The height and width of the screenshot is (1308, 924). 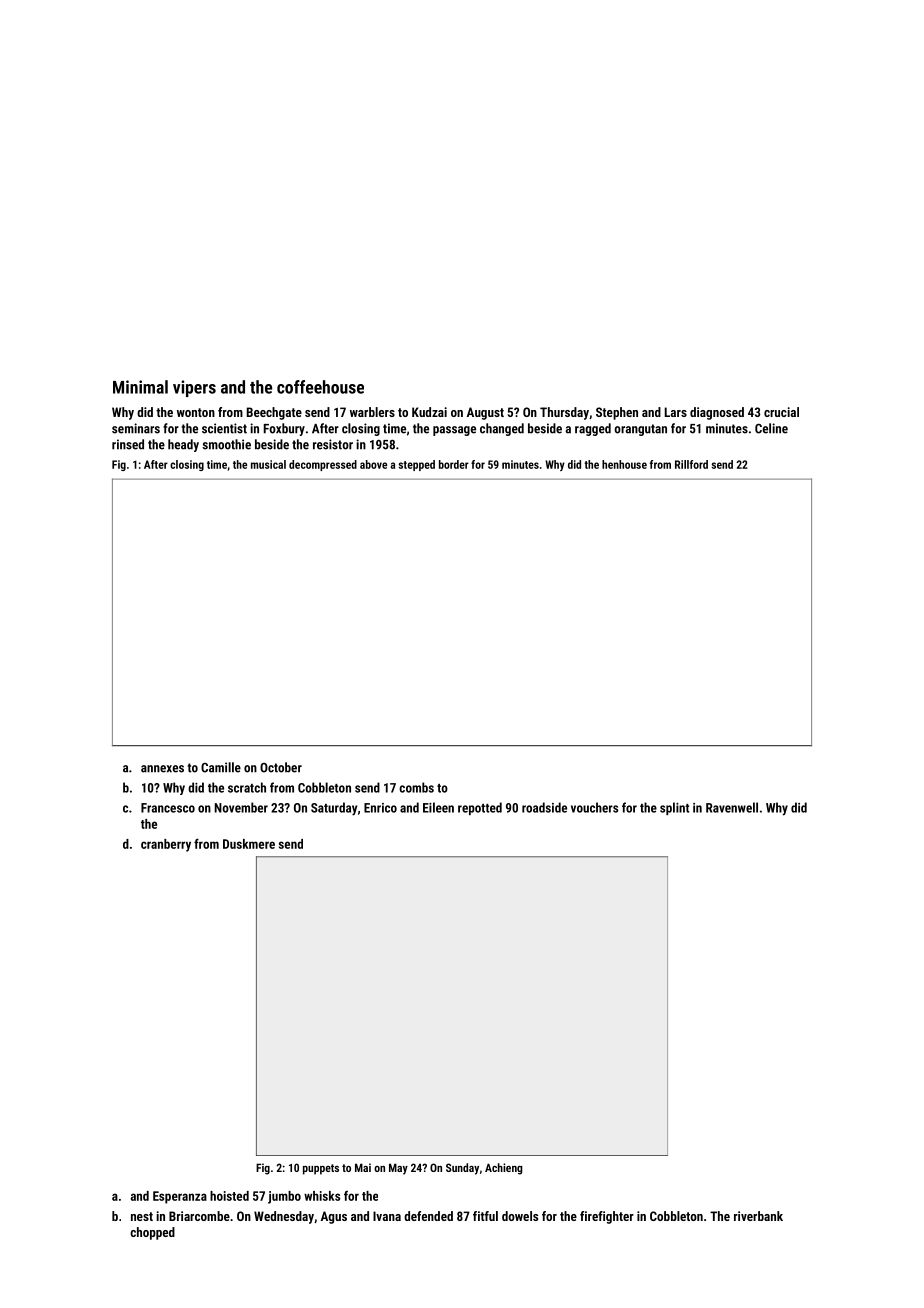 What do you see at coordinates (323, 465) in the screenshot?
I see `decompressed` at bounding box center [323, 465].
